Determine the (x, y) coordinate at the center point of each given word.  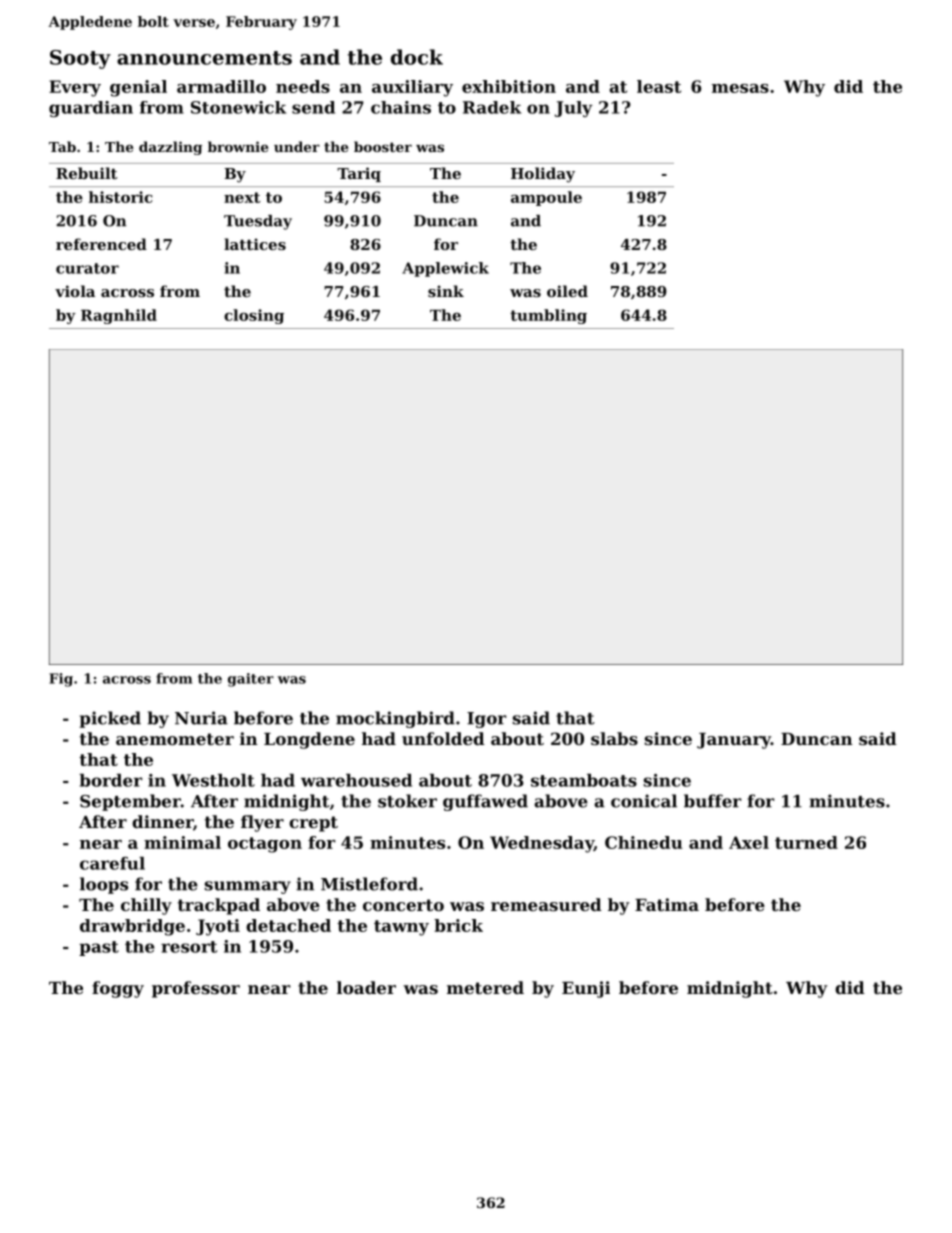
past (99, 948)
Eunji (586, 989)
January (734, 741)
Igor (486, 720)
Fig (61, 680)
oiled (567, 291)
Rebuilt (87, 173)
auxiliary (412, 88)
